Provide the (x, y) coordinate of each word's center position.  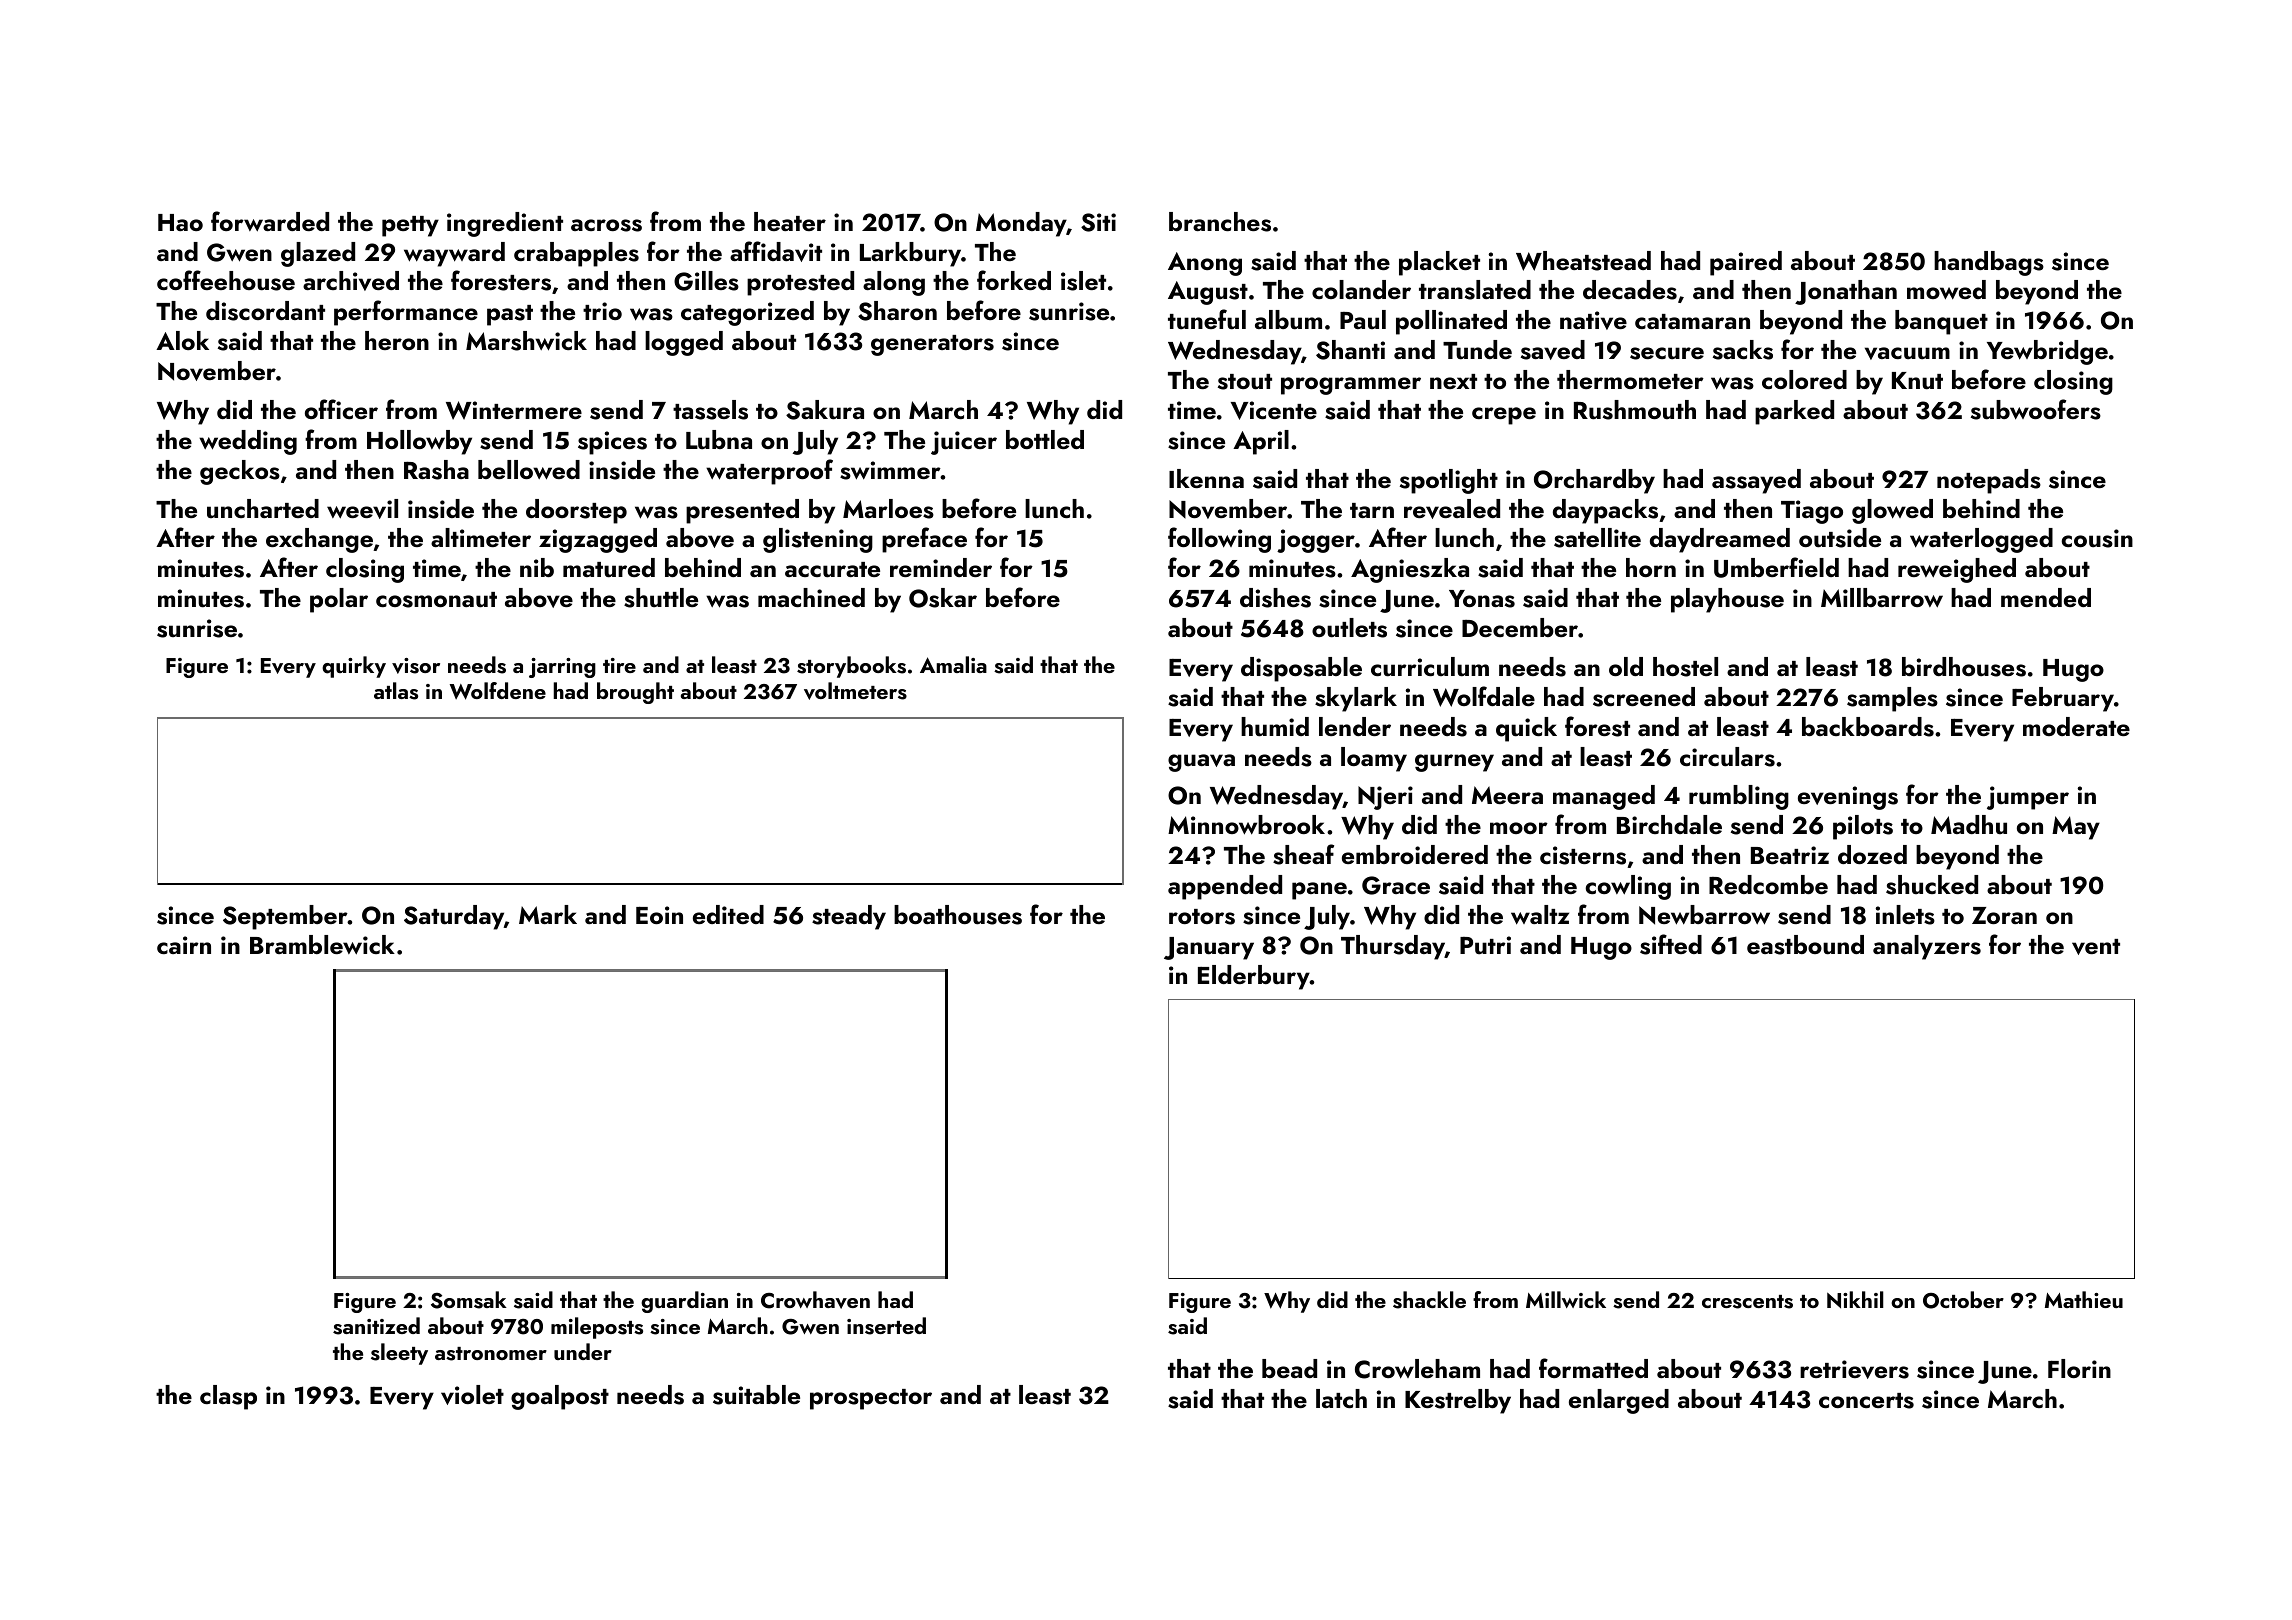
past (510, 315)
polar (339, 600)
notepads (1989, 481)
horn (1651, 567)
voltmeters (855, 691)
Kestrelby (1458, 1401)
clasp (228, 1397)
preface (924, 540)
